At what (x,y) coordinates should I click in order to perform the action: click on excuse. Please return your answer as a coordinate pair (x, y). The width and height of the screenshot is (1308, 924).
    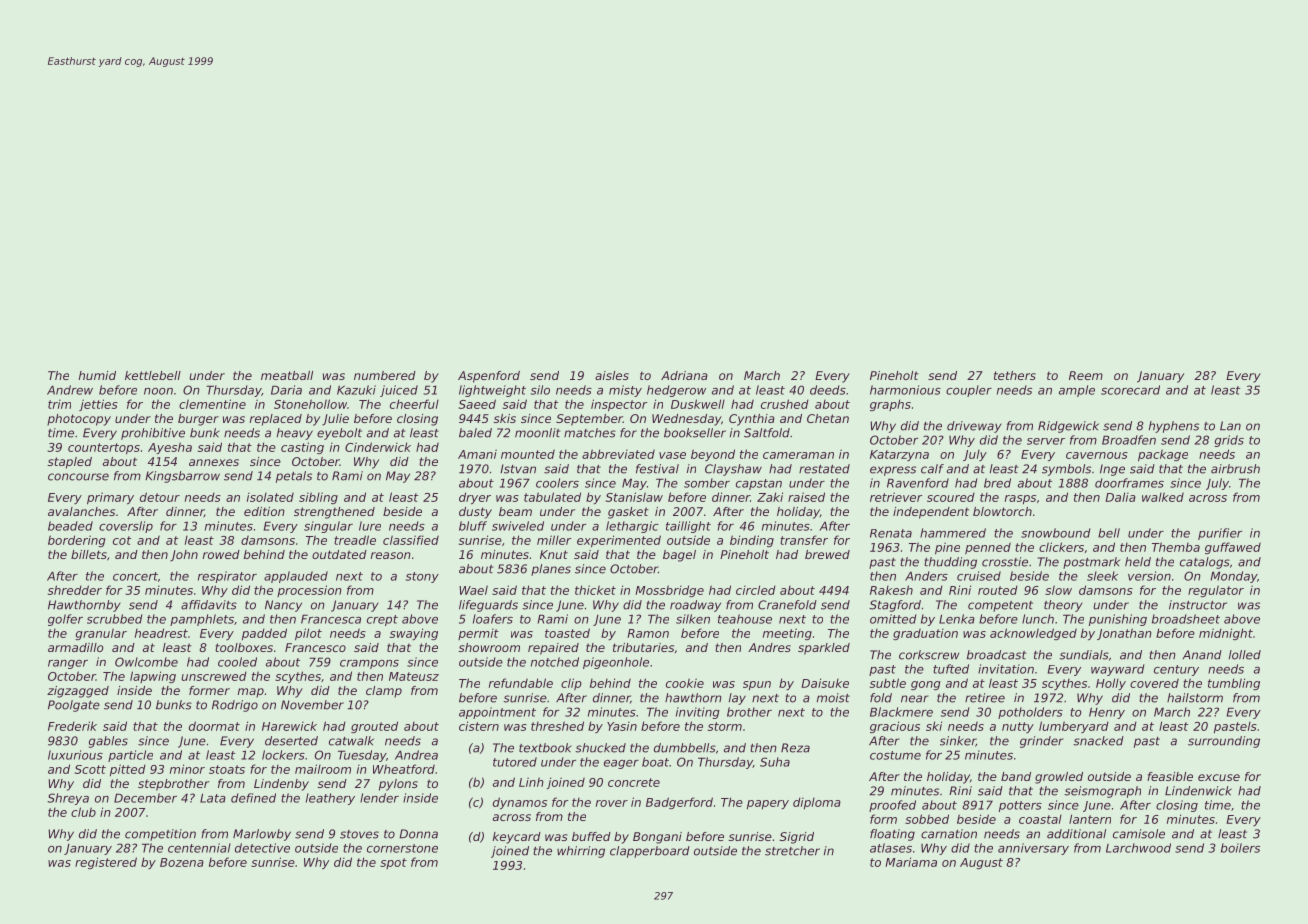
    Looking at the image, I should click on (1219, 777).
